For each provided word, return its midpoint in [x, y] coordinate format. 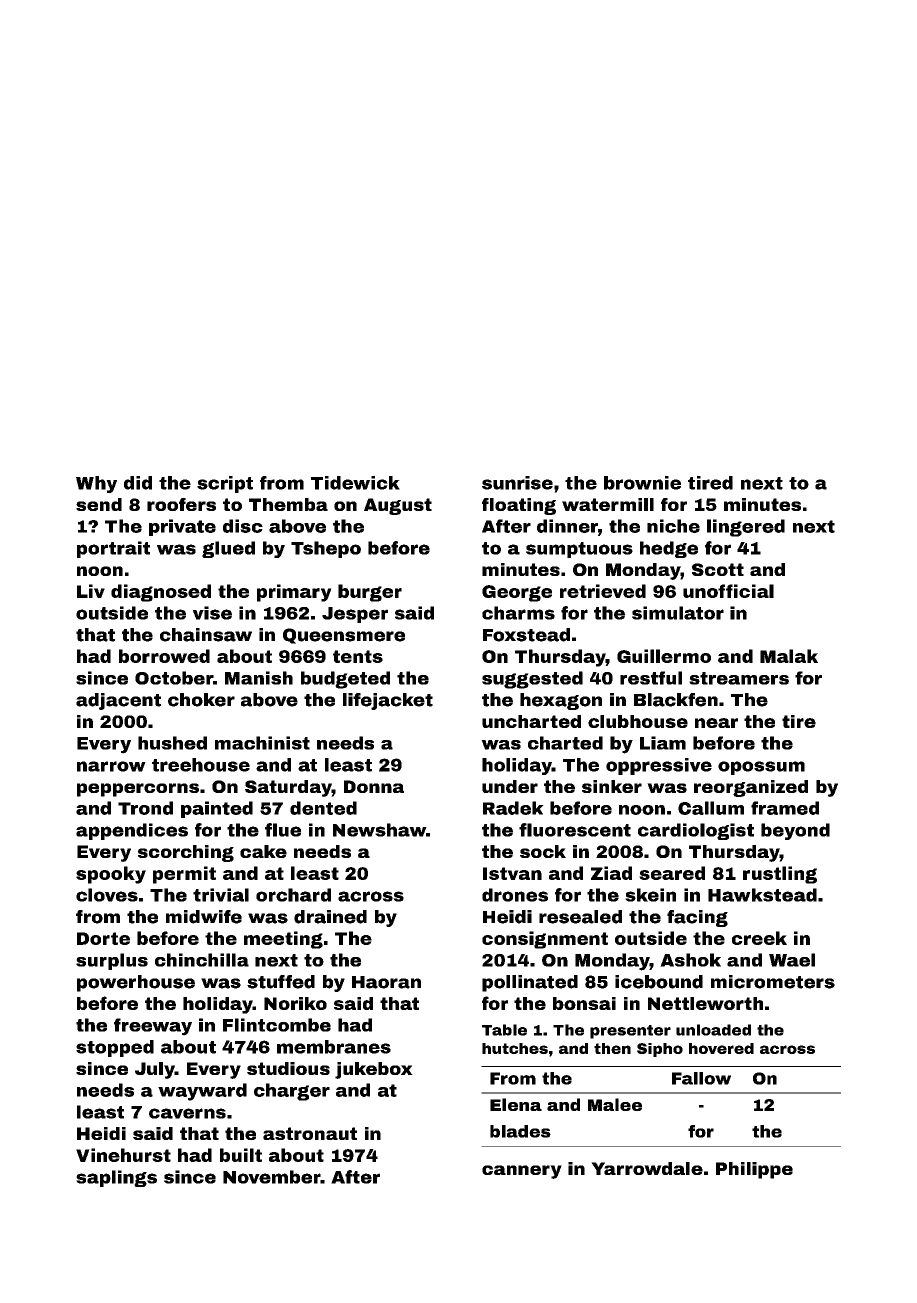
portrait [113, 549]
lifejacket [388, 701]
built [241, 1155]
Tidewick [355, 483]
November [272, 1177]
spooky [111, 875]
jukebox [374, 1070]
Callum [711, 808]
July [155, 1070]
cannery [522, 1172]
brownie [642, 483]
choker [201, 700]
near [716, 723]
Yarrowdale [647, 1168]
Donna [374, 786]
